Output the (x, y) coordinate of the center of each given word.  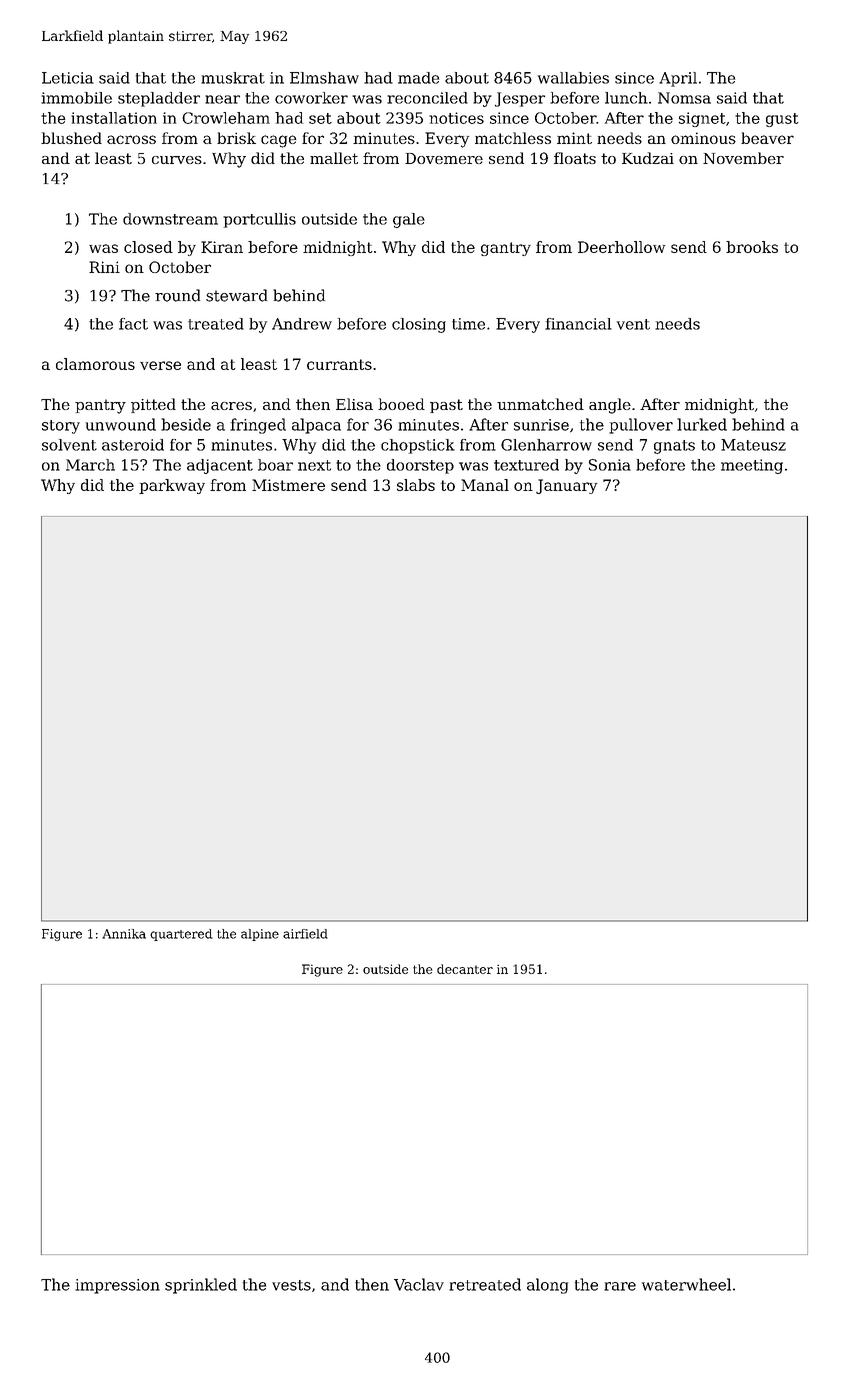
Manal (485, 485)
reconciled (427, 98)
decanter (465, 969)
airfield (305, 934)
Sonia (610, 465)
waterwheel (686, 1284)
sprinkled (201, 1286)
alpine (260, 935)
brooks (752, 247)
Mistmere (288, 485)
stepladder (159, 99)
